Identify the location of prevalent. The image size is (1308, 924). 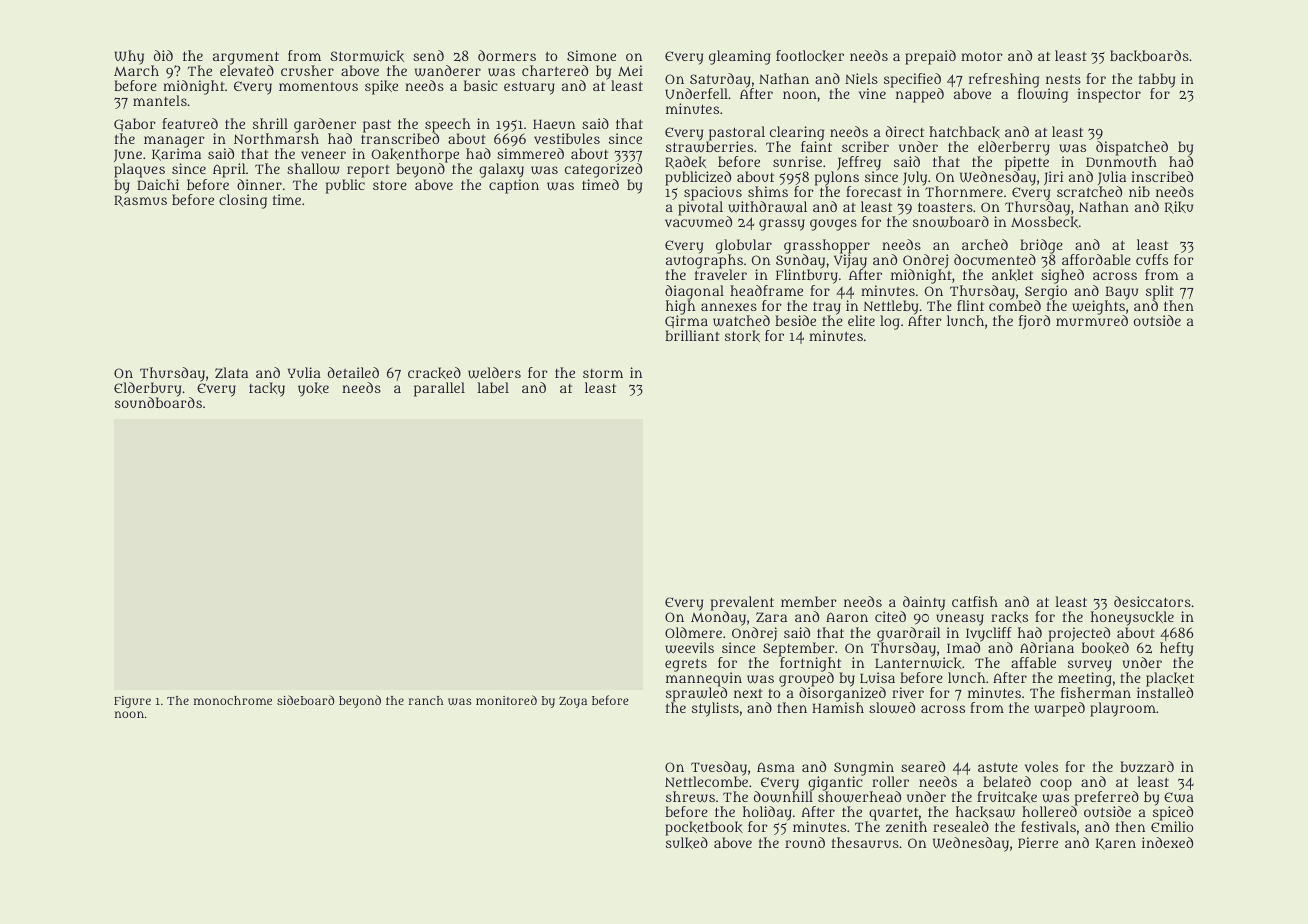
(742, 604).
